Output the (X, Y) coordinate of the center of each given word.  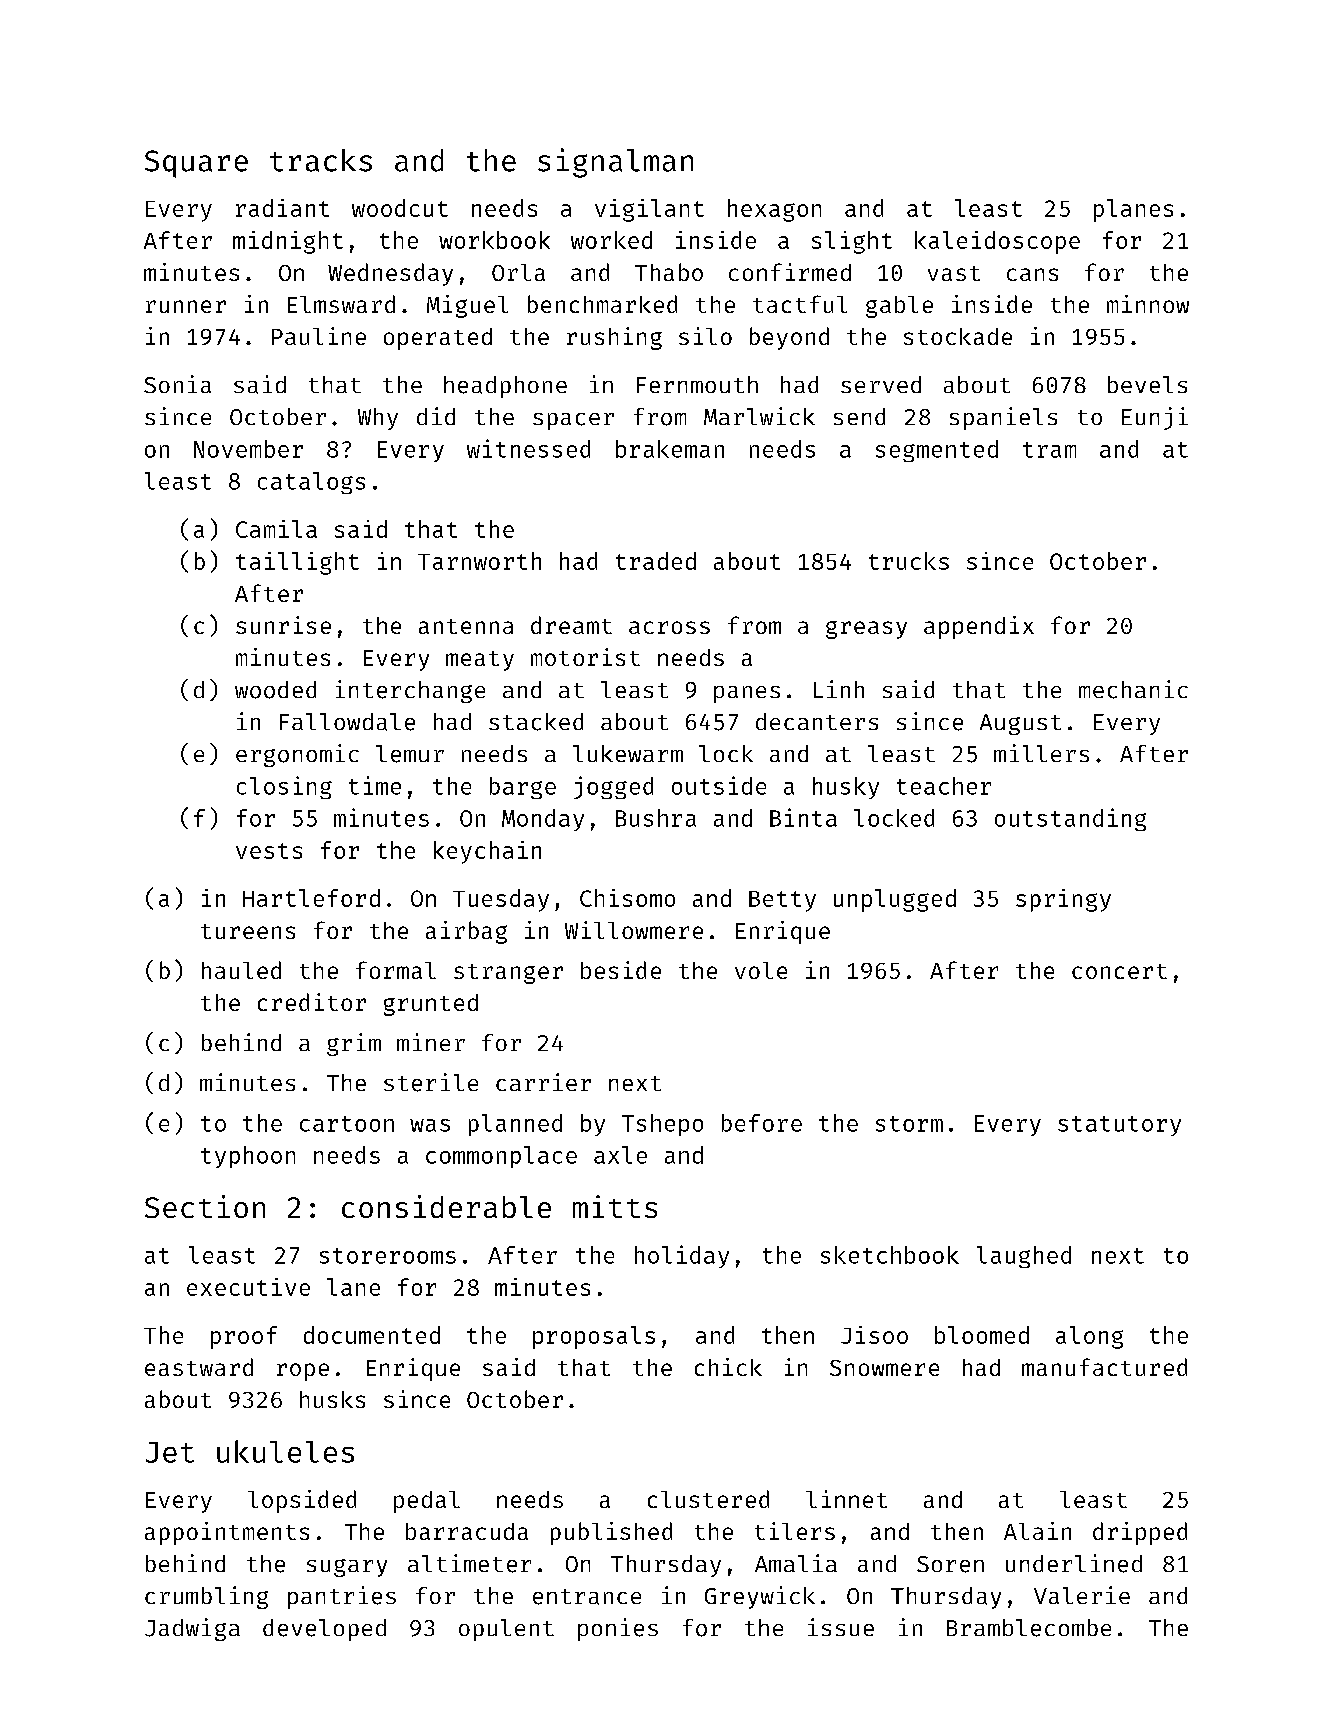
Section (205, 1206)
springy (1063, 900)
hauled (241, 970)
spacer (573, 421)
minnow (1148, 304)
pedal (427, 1502)
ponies (618, 1629)
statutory (1119, 1126)
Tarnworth (479, 561)
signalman (615, 163)
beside (621, 970)
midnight (288, 242)
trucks (909, 561)
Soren (950, 1564)
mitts (615, 1206)
